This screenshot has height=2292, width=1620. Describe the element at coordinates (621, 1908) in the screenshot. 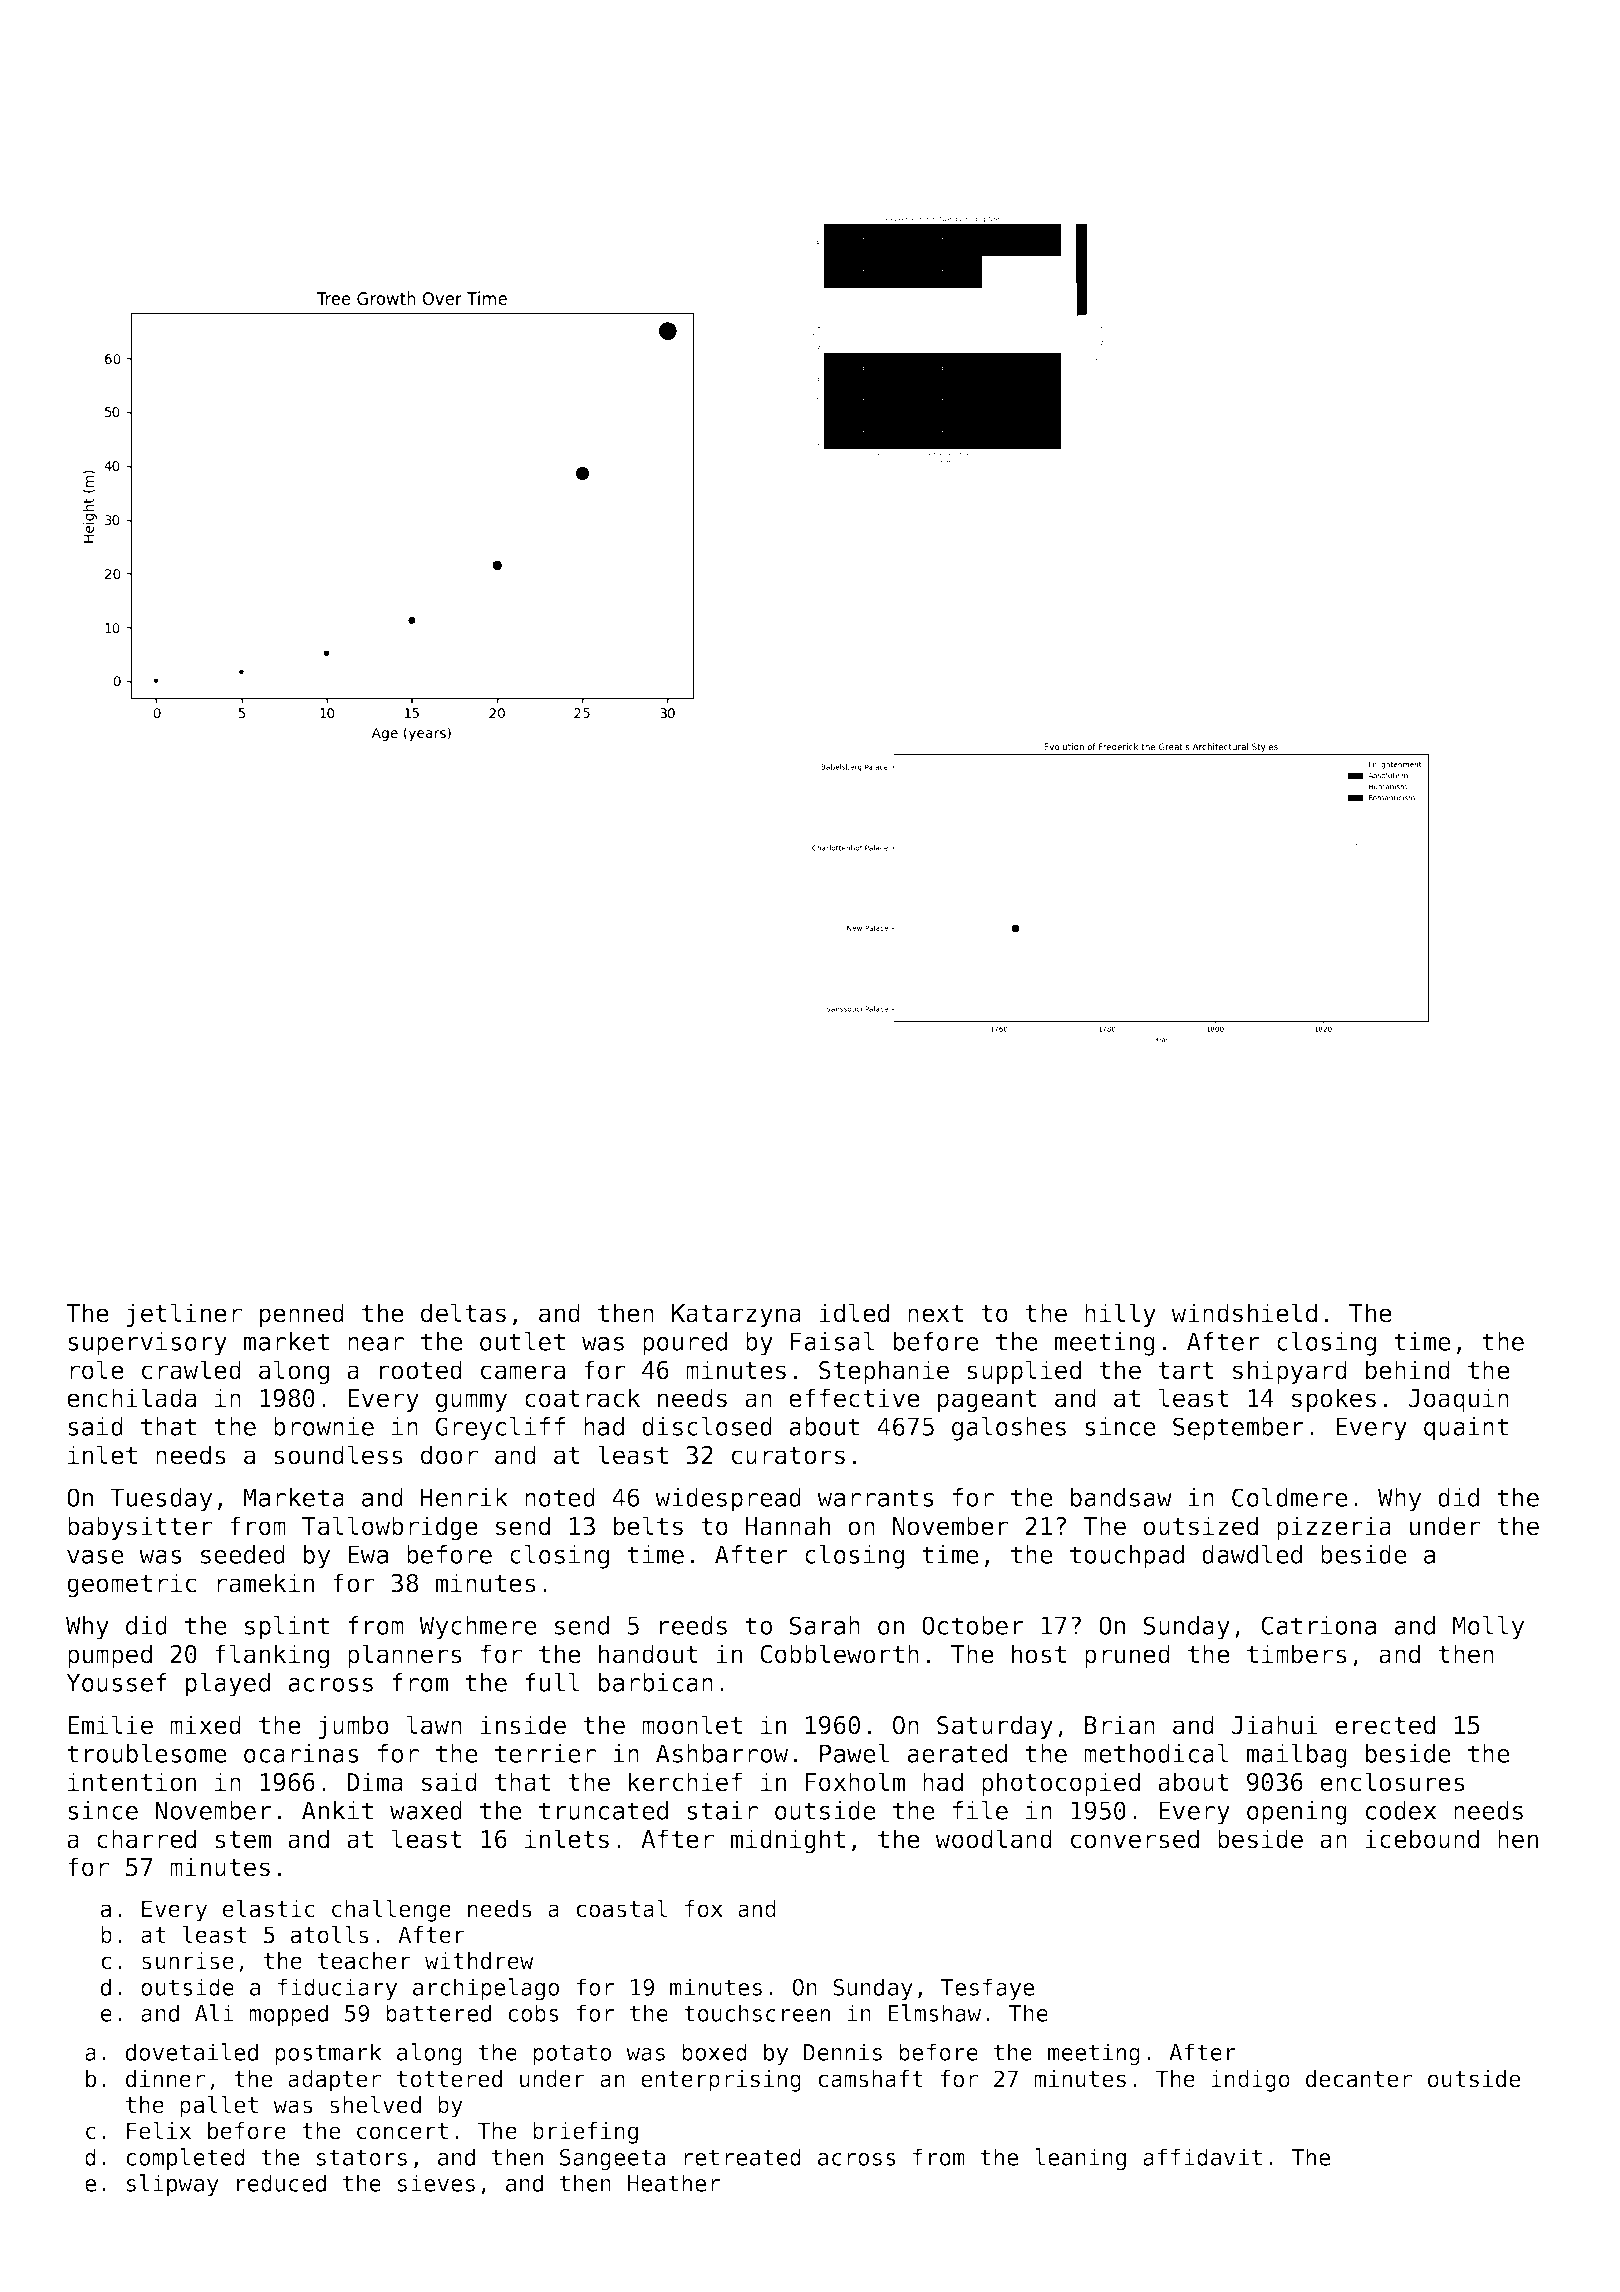

I see `coastal` at that location.
